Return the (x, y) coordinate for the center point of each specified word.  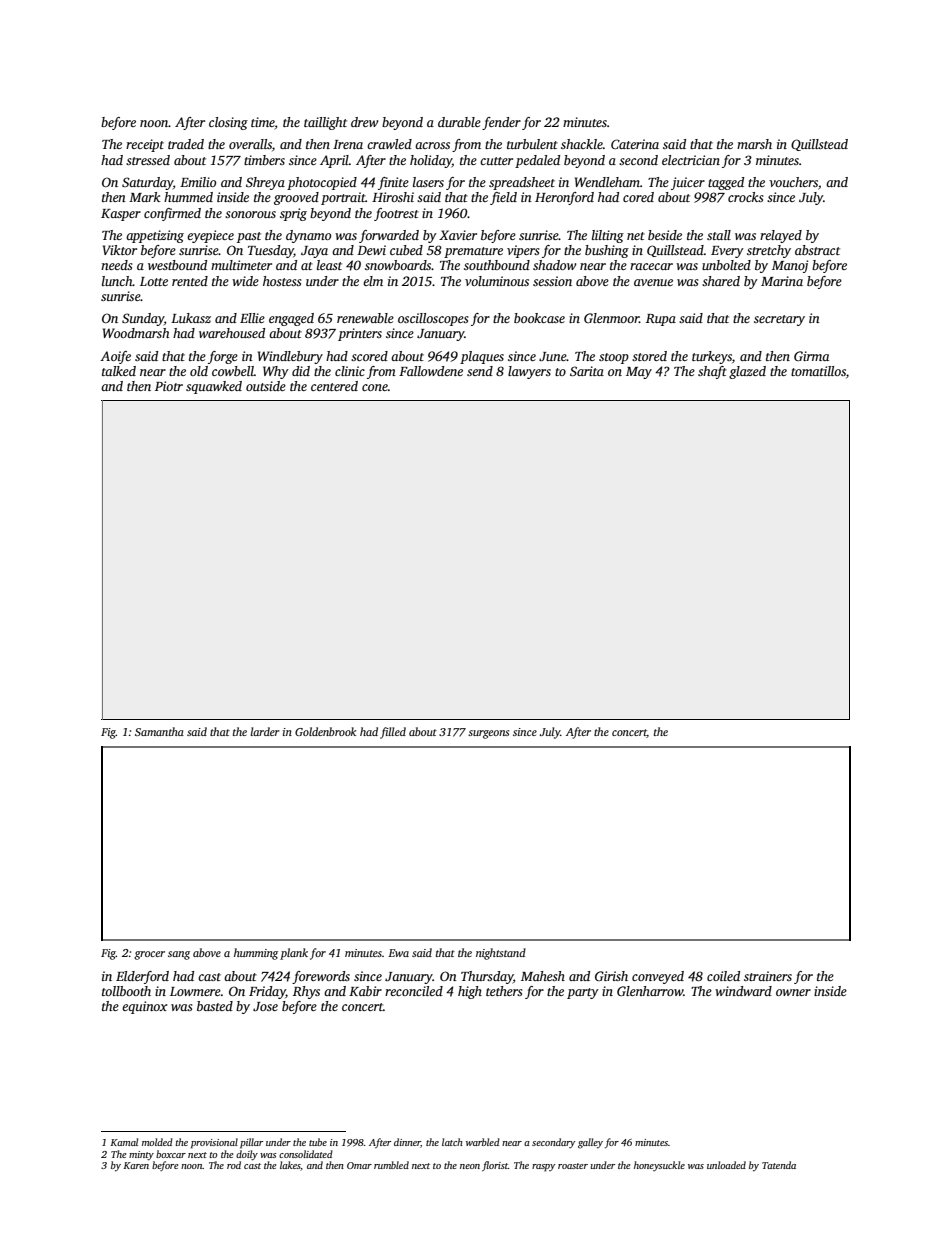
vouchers (793, 182)
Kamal (124, 1142)
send (480, 371)
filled (393, 733)
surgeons (488, 734)
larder (265, 731)
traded (186, 144)
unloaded (726, 1165)
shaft (712, 372)
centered (334, 386)
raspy (543, 1168)
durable (459, 122)
